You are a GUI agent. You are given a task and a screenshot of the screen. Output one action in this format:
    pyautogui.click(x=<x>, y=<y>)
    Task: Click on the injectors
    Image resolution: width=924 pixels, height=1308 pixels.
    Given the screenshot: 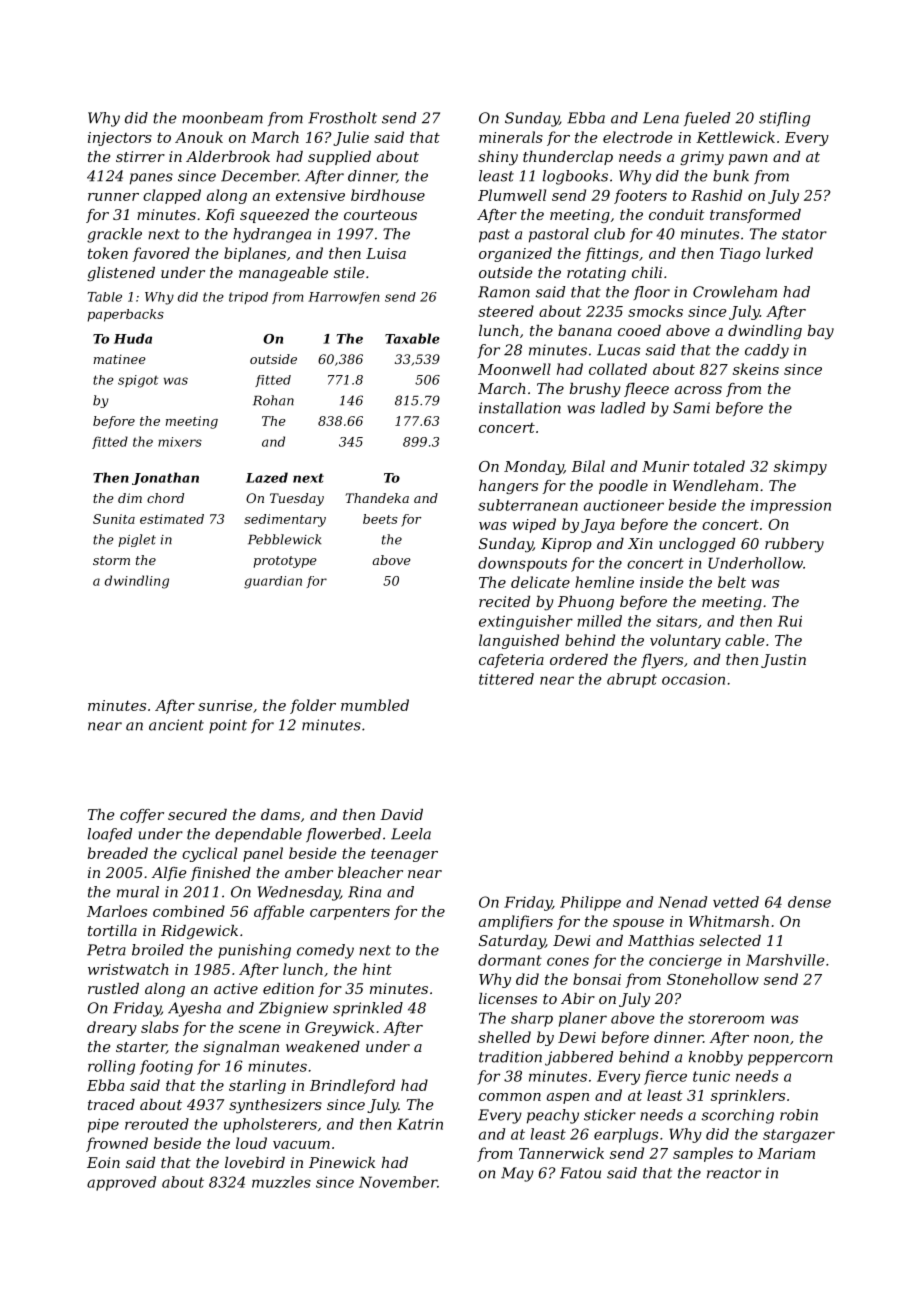 What is the action you would take?
    pyautogui.click(x=120, y=139)
